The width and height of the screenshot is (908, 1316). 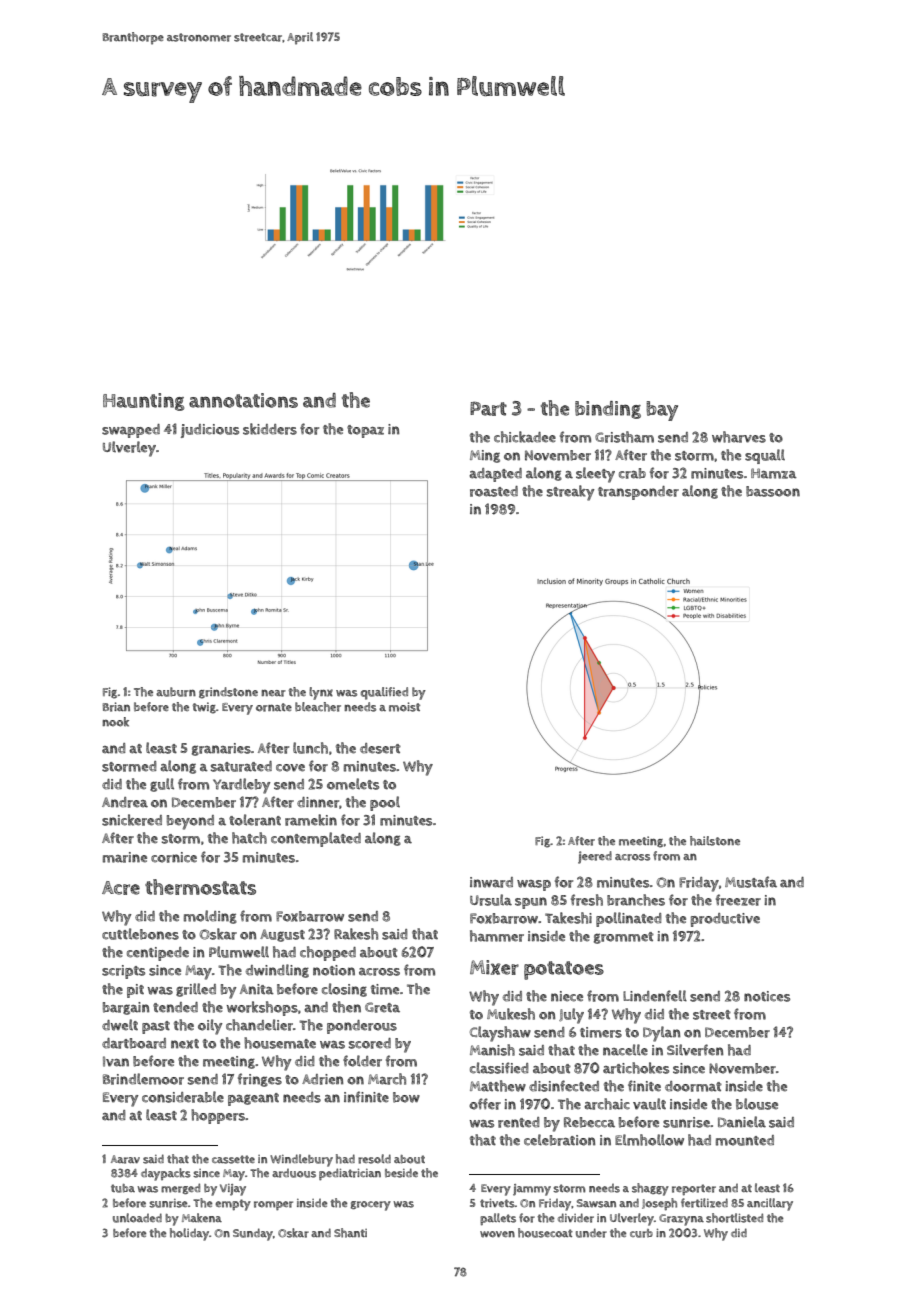 What do you see at coordinates (189, 1234) in the screenshot?
I see `holiday` at bounding box center [189, 1234].
